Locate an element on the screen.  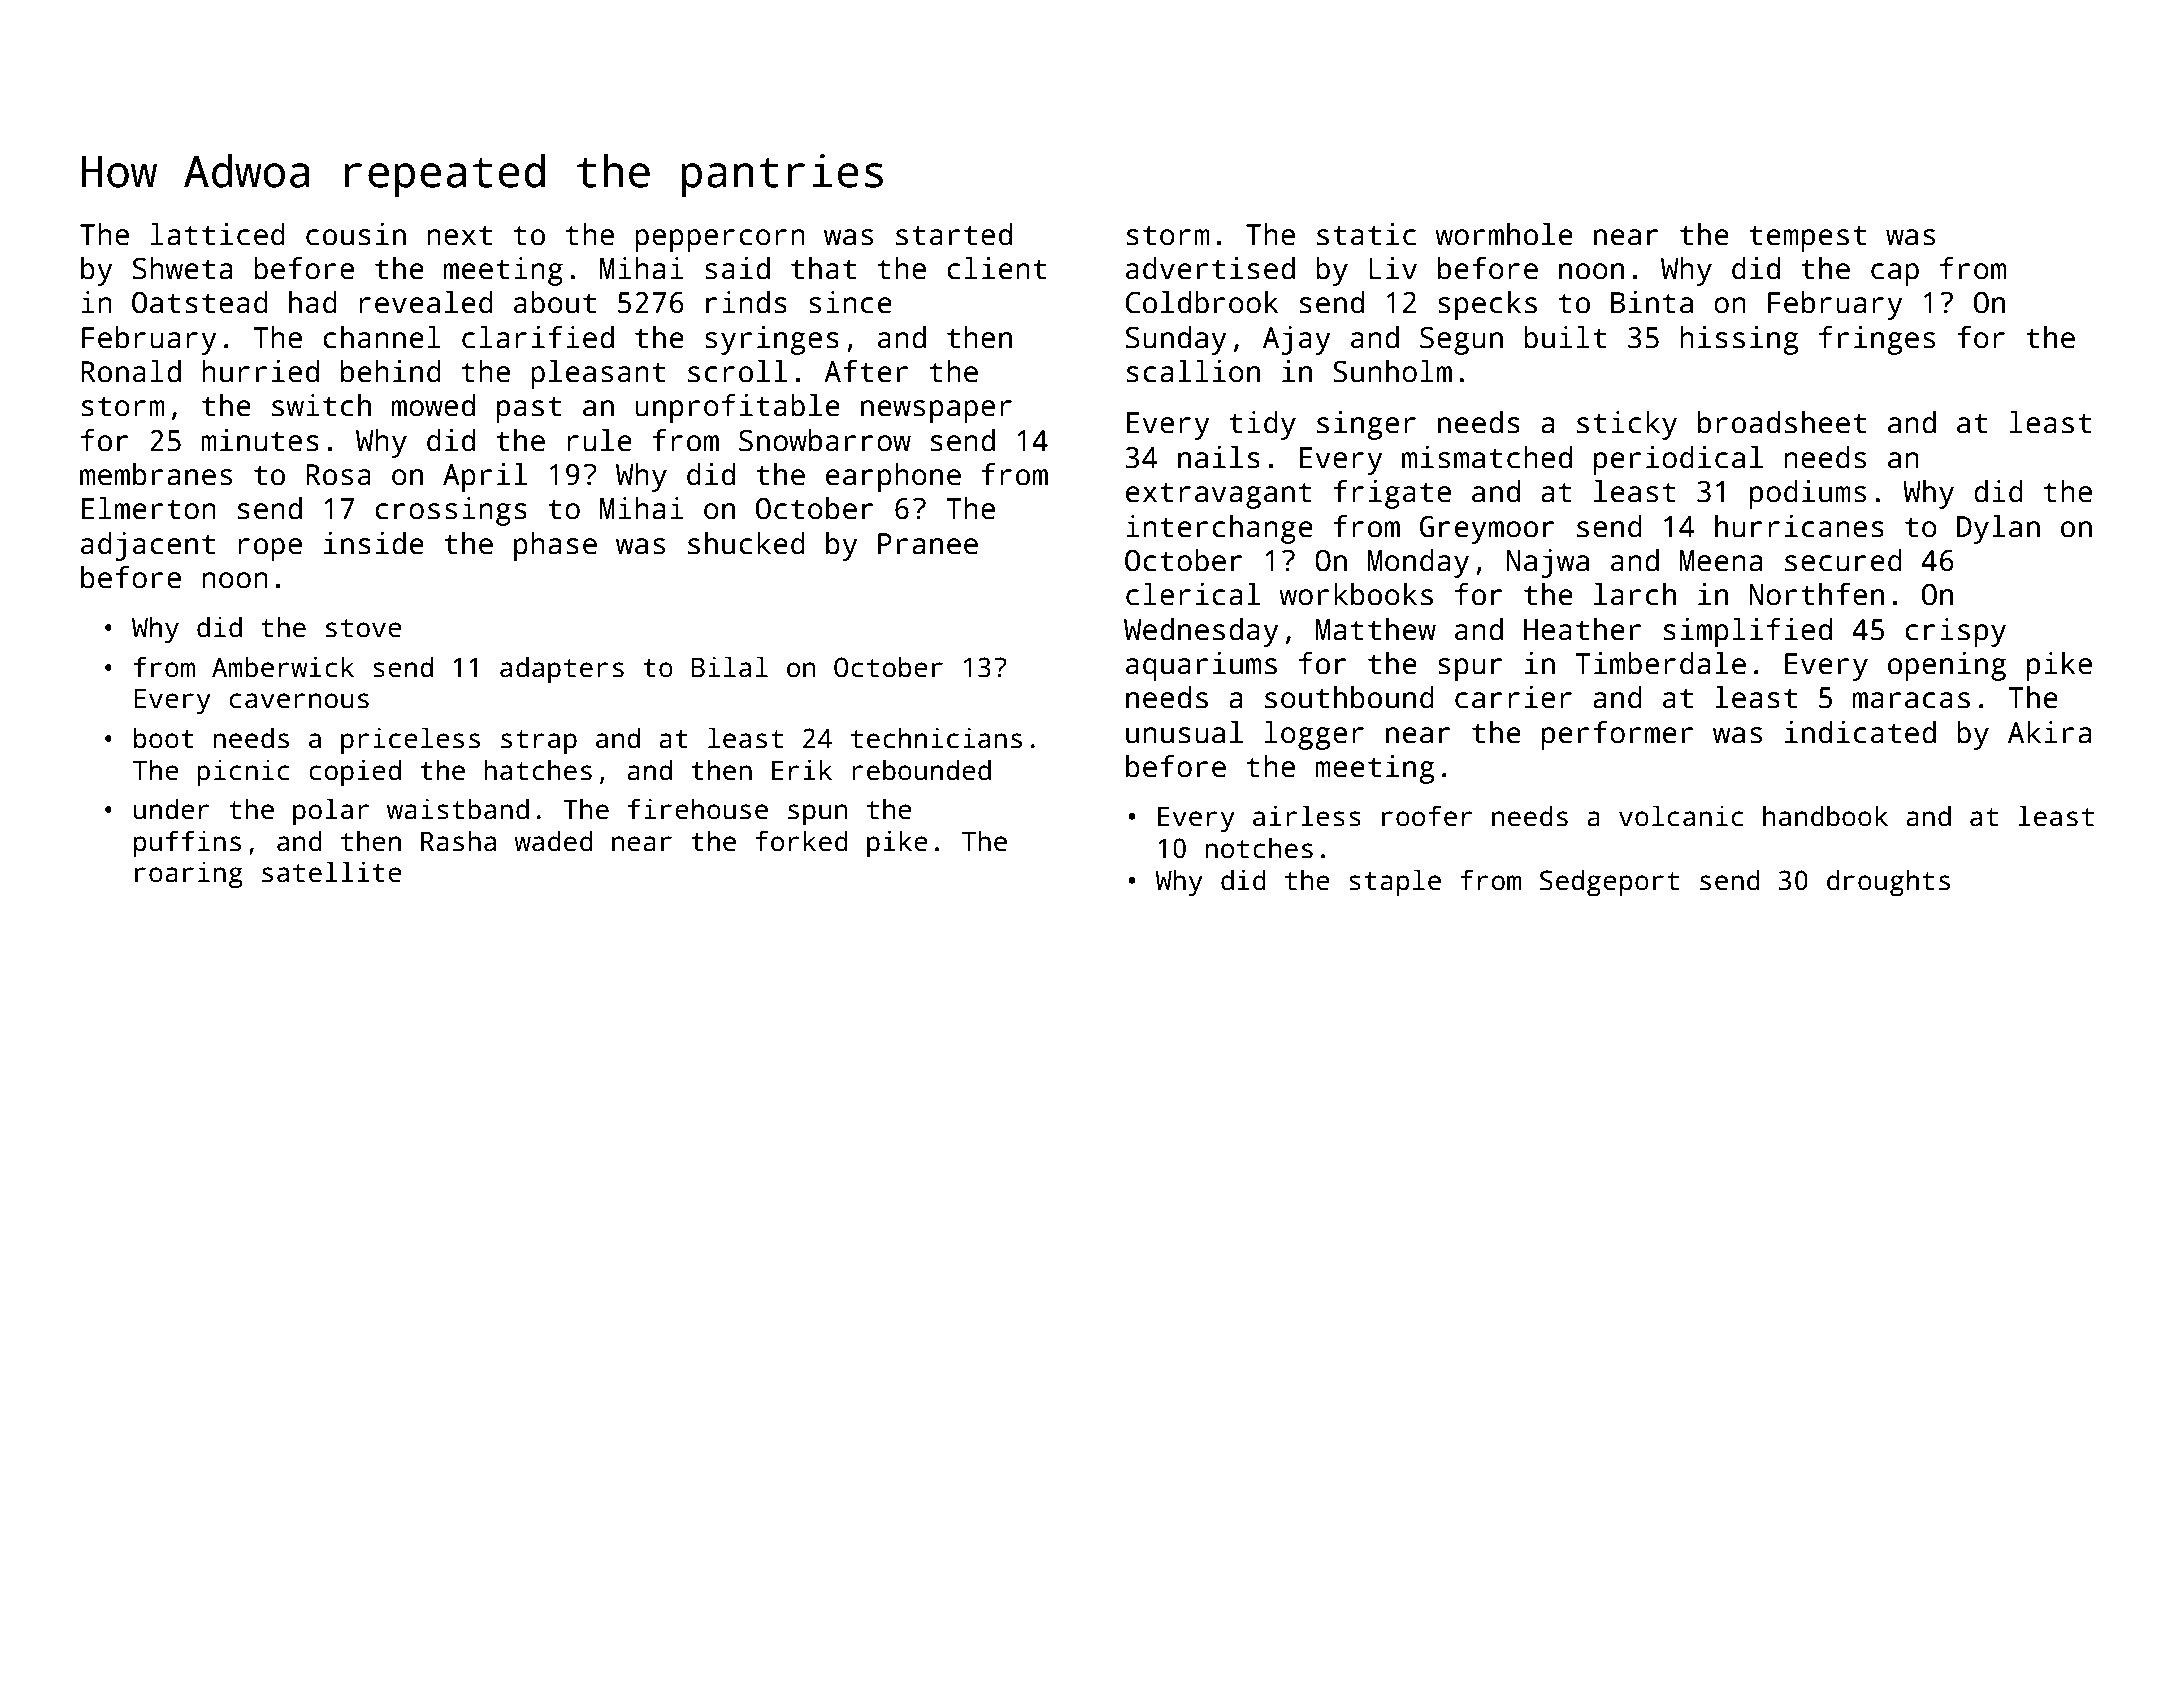
roaring is located at coordinates (189, 874).
